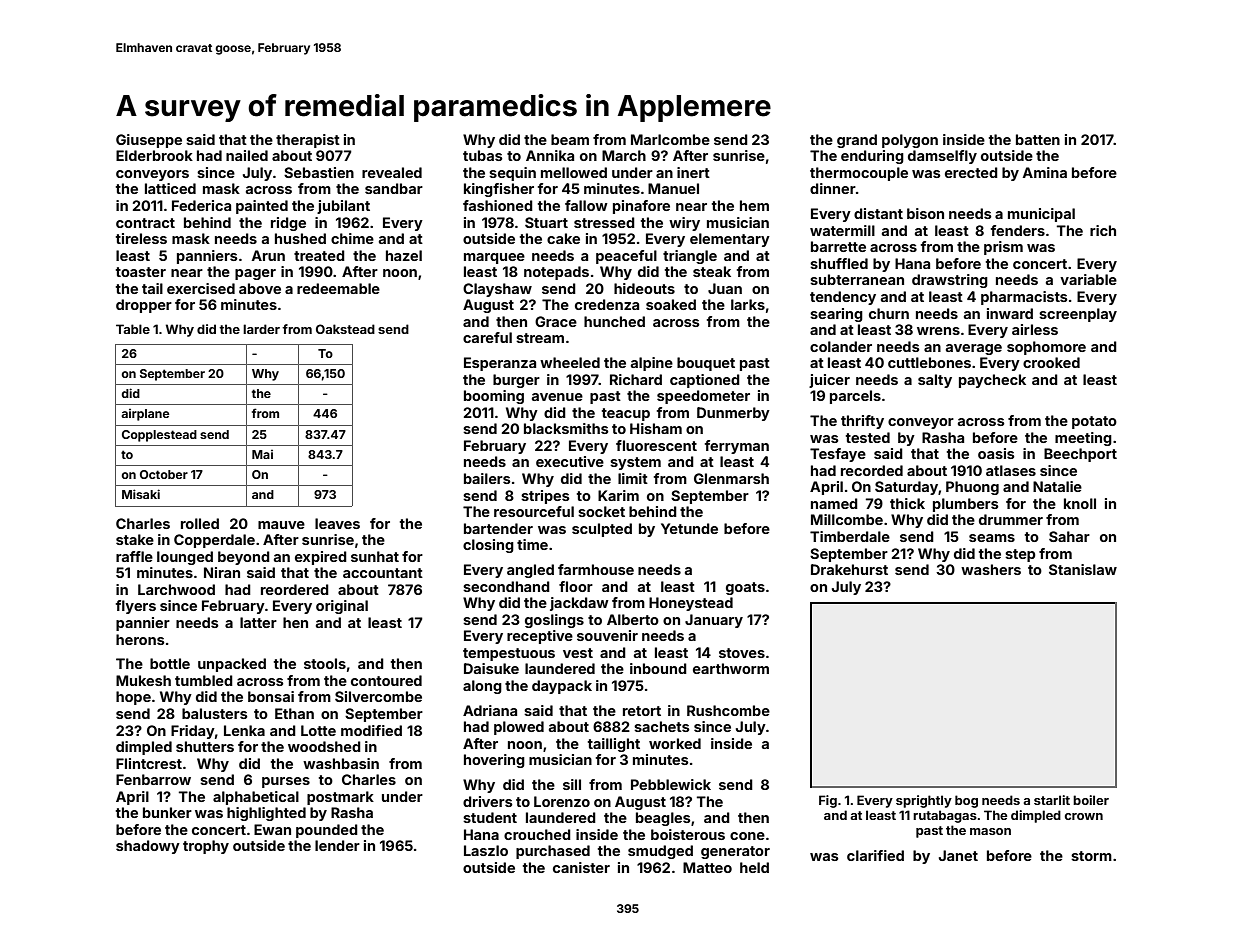 The width and height of the document is (1233, 952). What do you see at coordinates (1041, 215) in the document?
I see `municipal` at bounding box center [1041, 215].
